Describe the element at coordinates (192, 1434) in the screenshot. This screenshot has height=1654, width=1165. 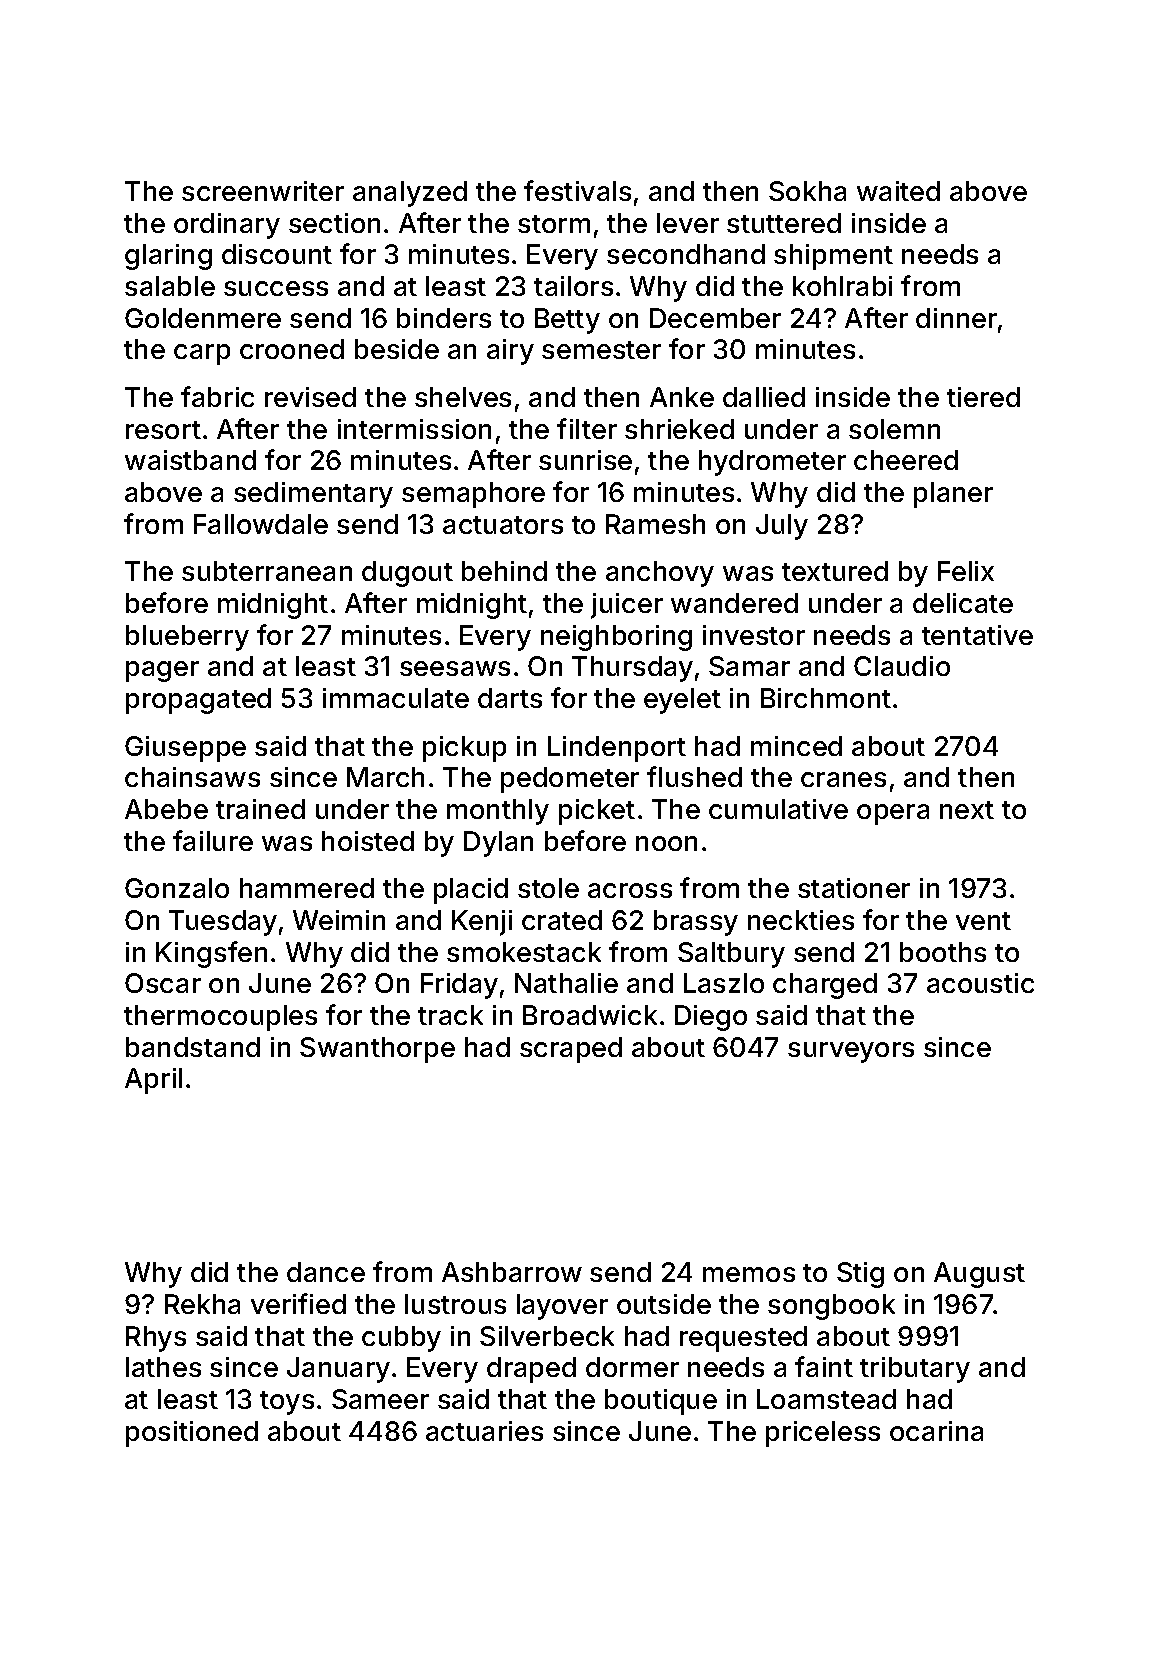
I see `positioned` at that location.
